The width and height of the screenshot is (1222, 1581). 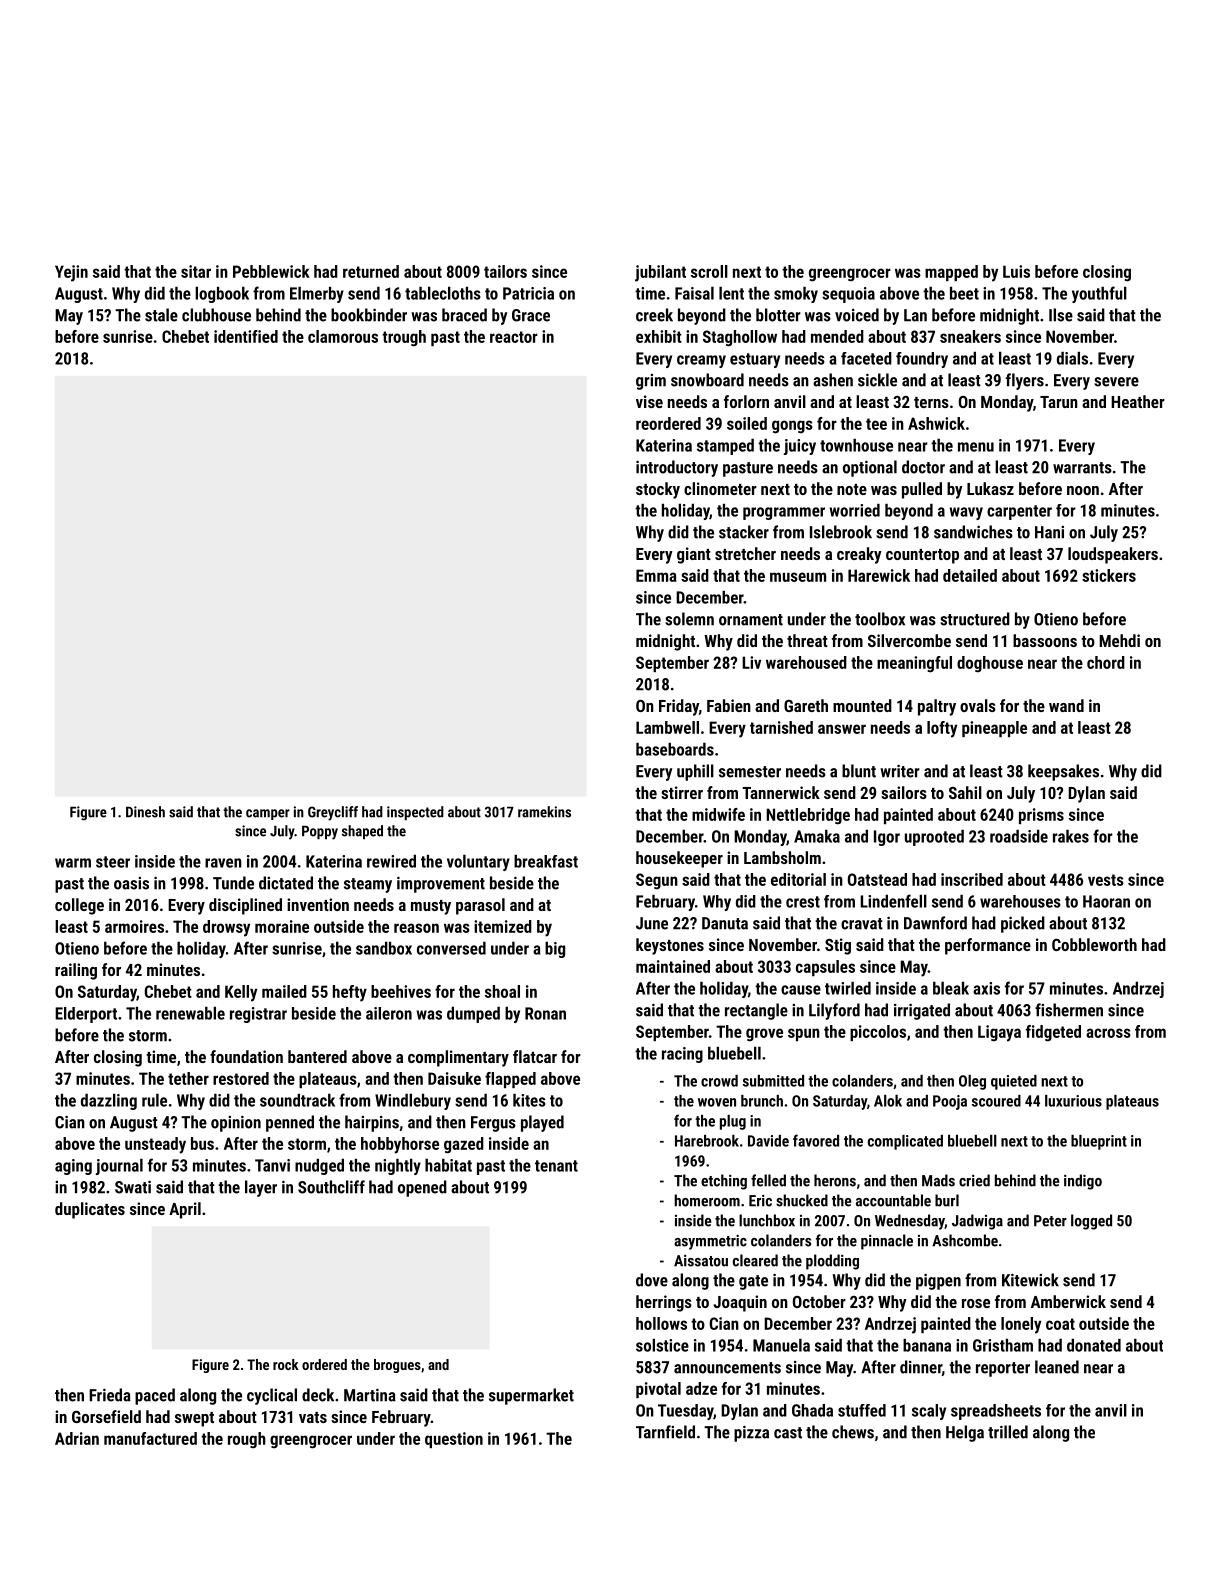 I want to click on uprooted, so click(x=934, y=838).
